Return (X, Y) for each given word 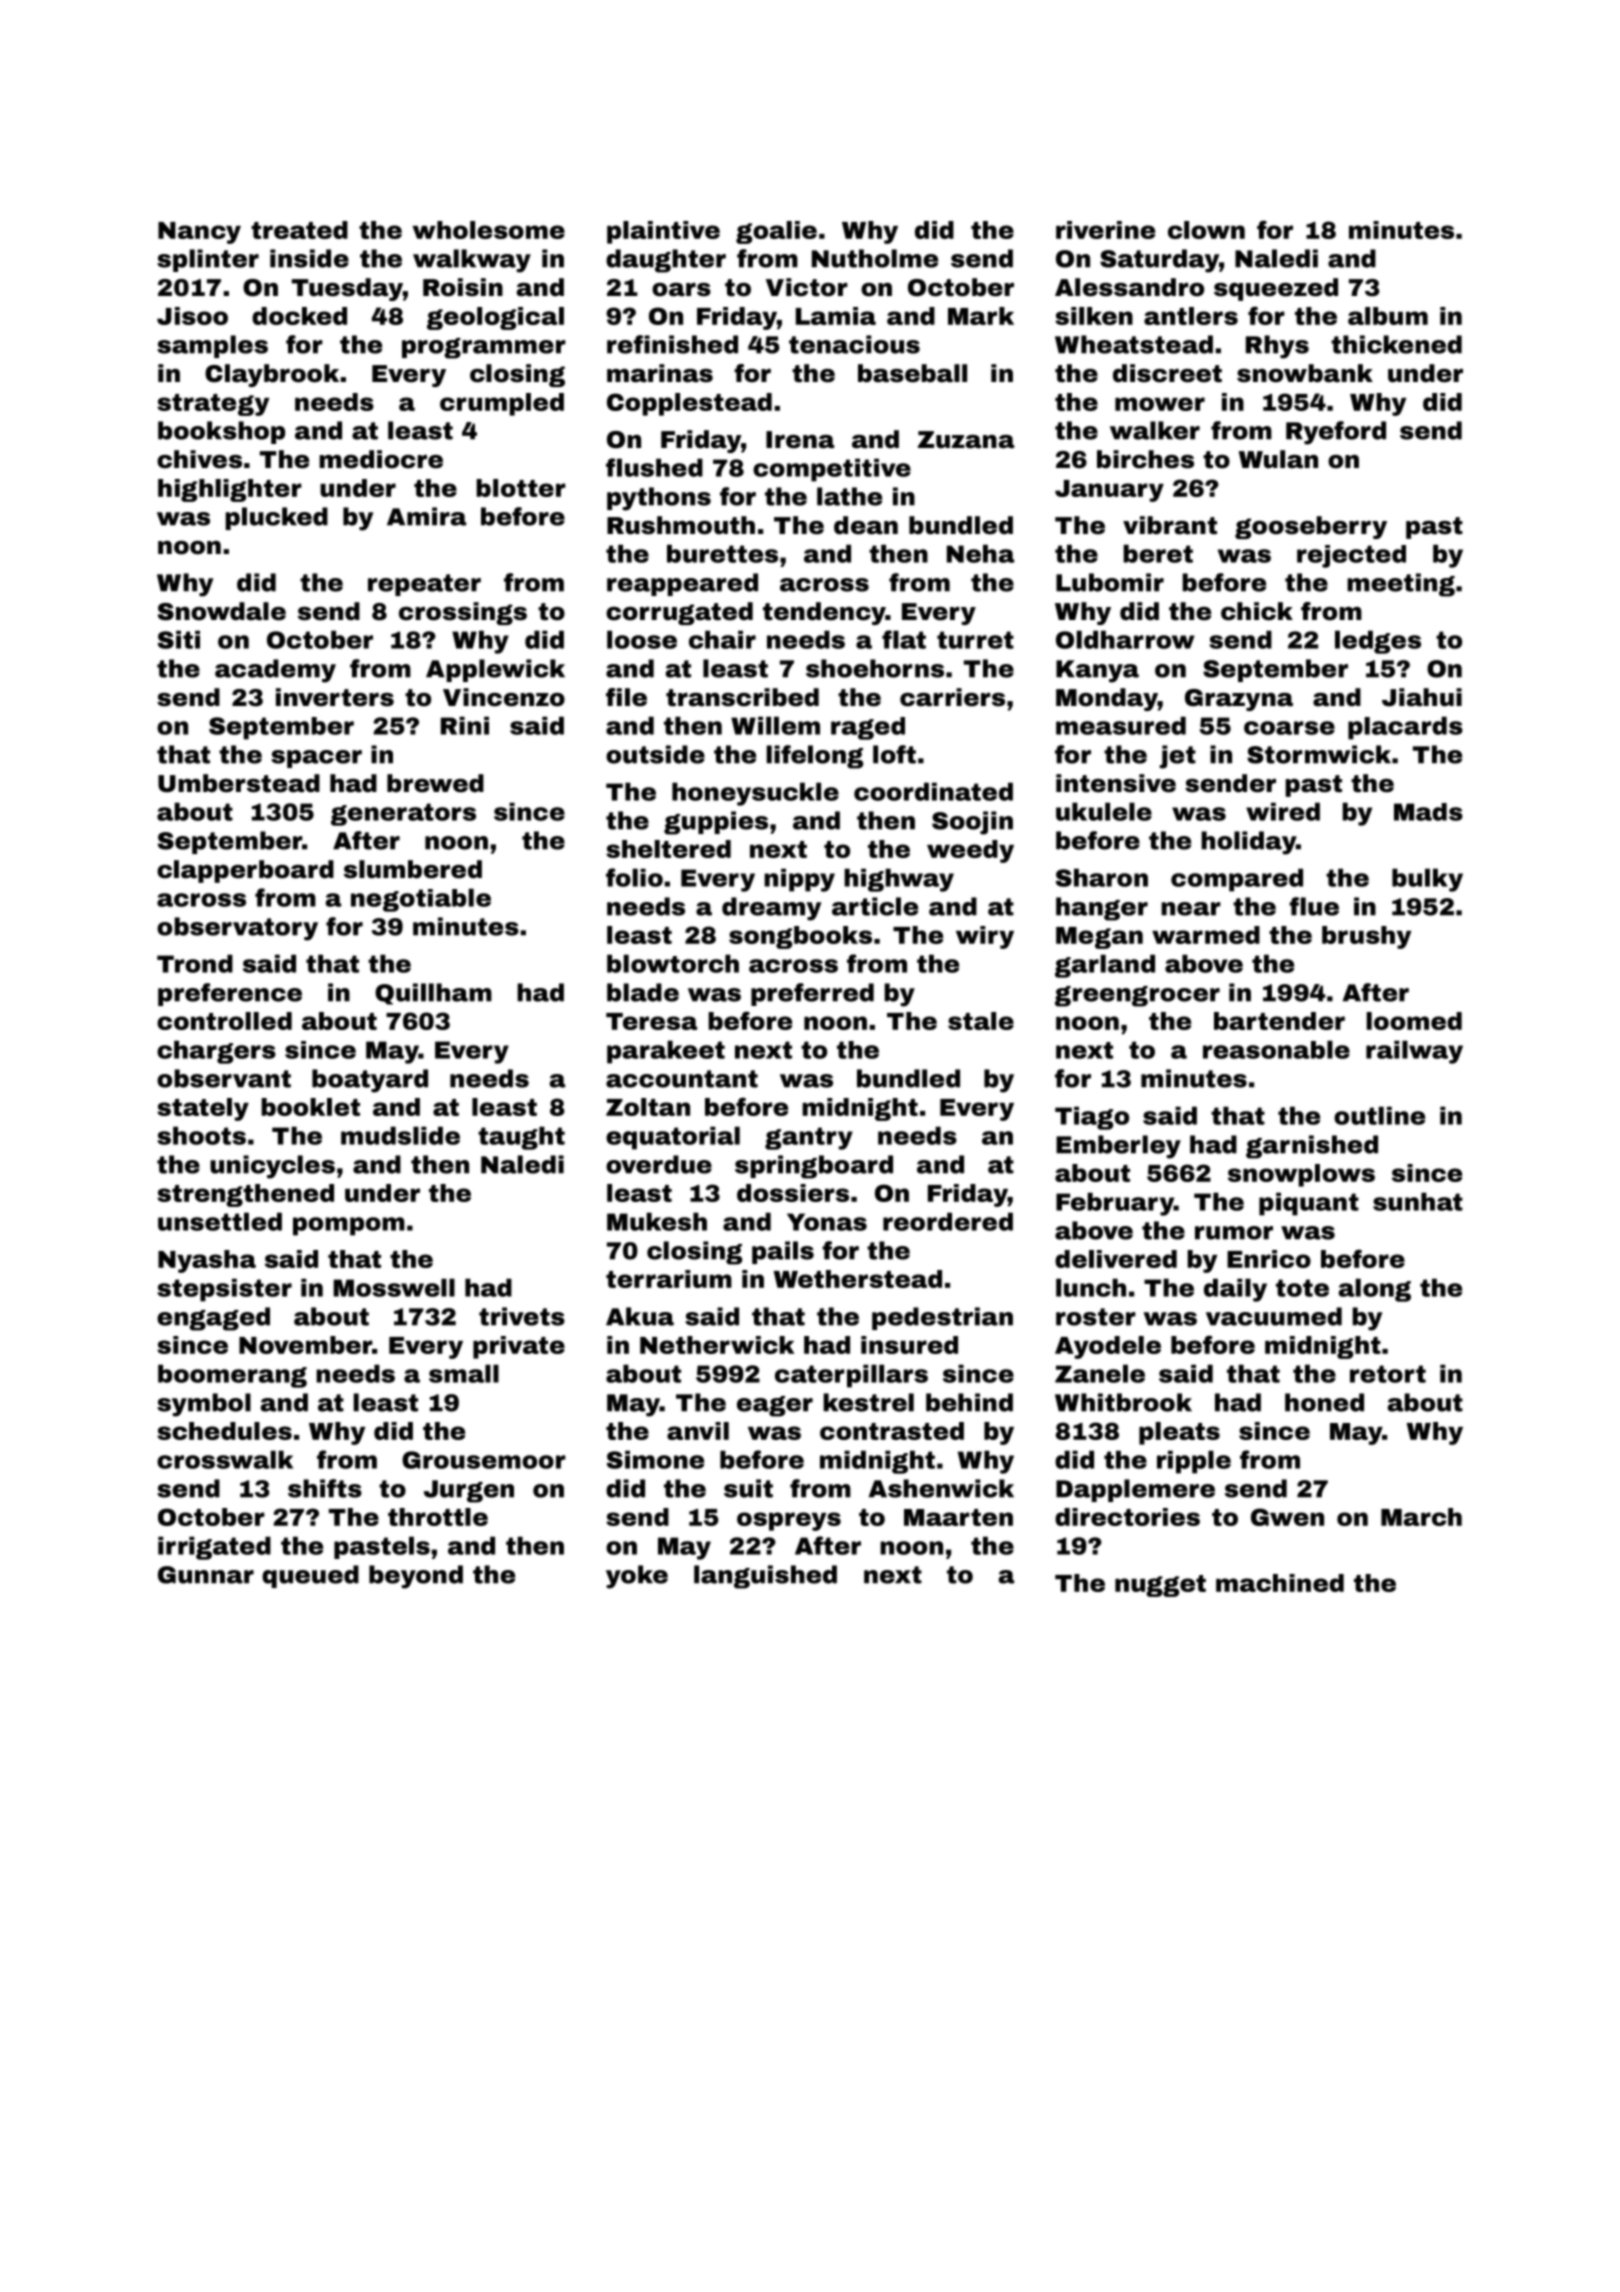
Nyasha (207, 1261)
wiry (985, 937)
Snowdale (222, 611)
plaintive (663, 232)
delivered (1116, 1259)
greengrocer (1137, 996)
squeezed (1276, 289)
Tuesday (347, 289)
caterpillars (851, 1376)
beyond (416, 1577)
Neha (980, 553)
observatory (237, 929)
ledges (1378, 642)
